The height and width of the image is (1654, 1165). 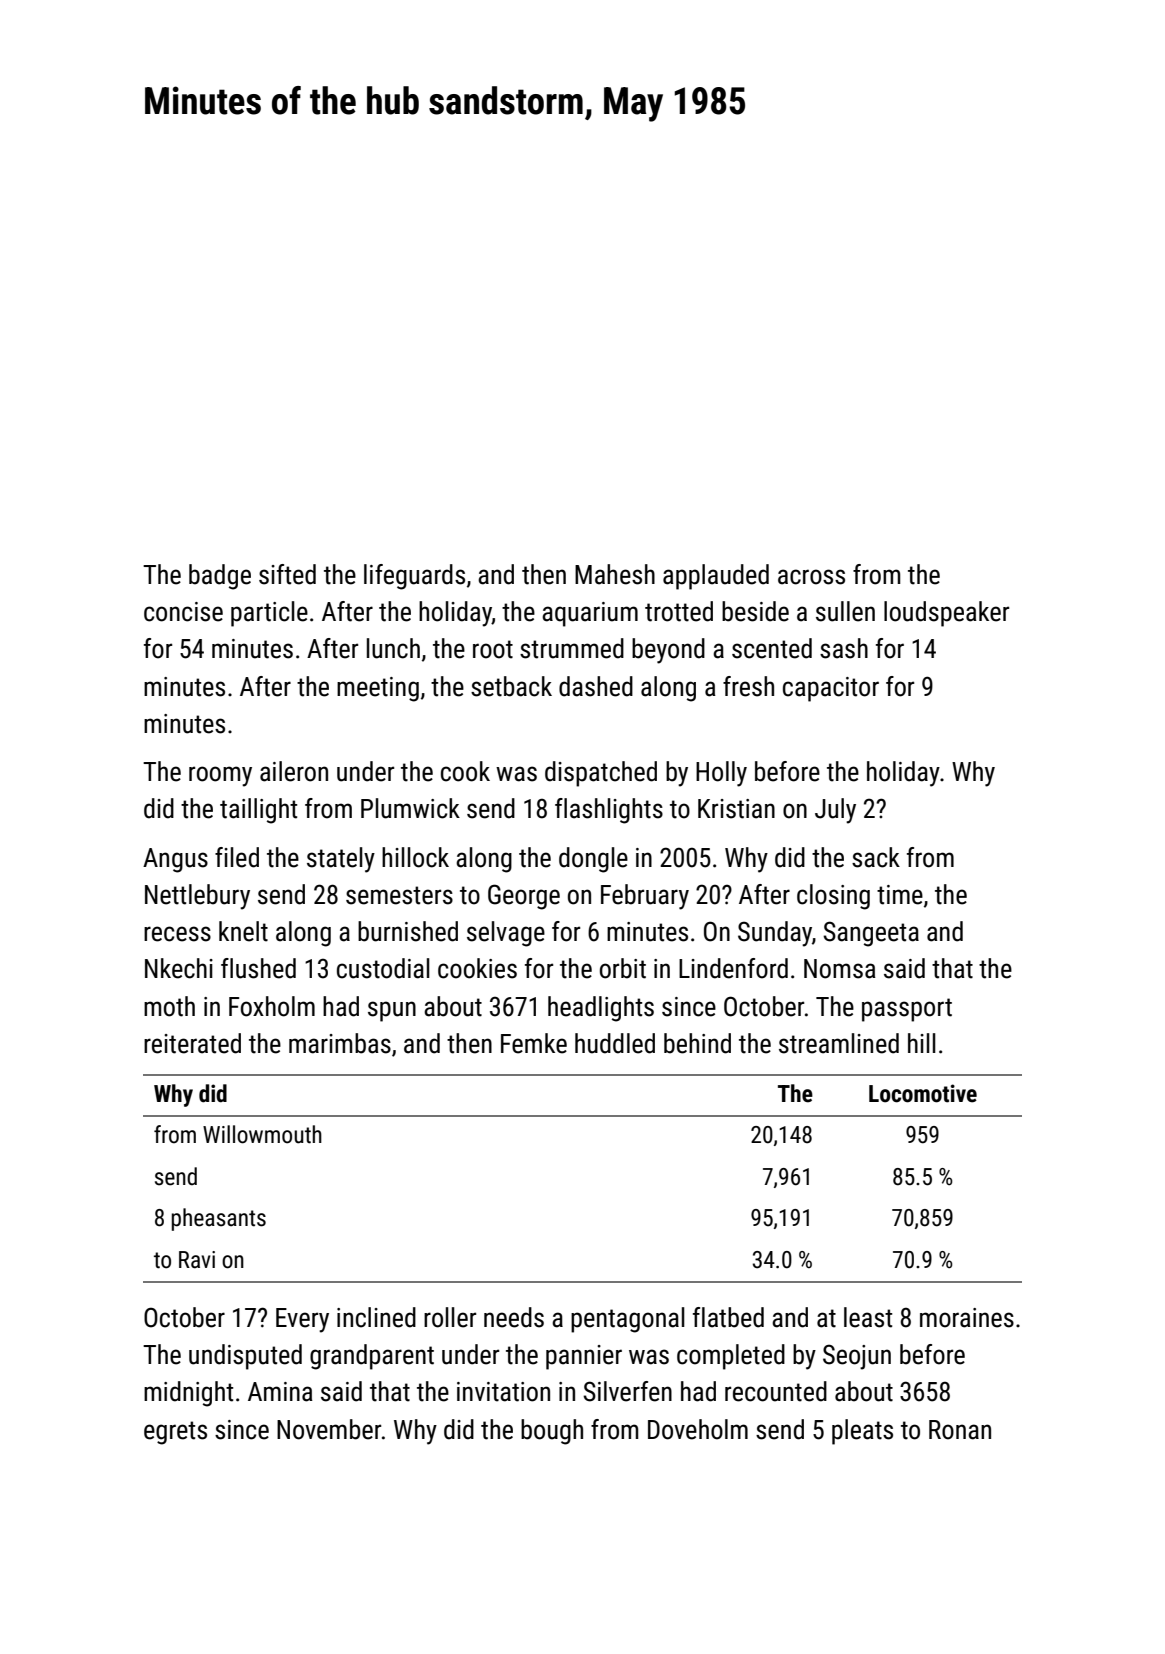 What do you see at coordinates (192, 1043) in the image?
I see `reiterated` at bounding box center [192, 1043].
